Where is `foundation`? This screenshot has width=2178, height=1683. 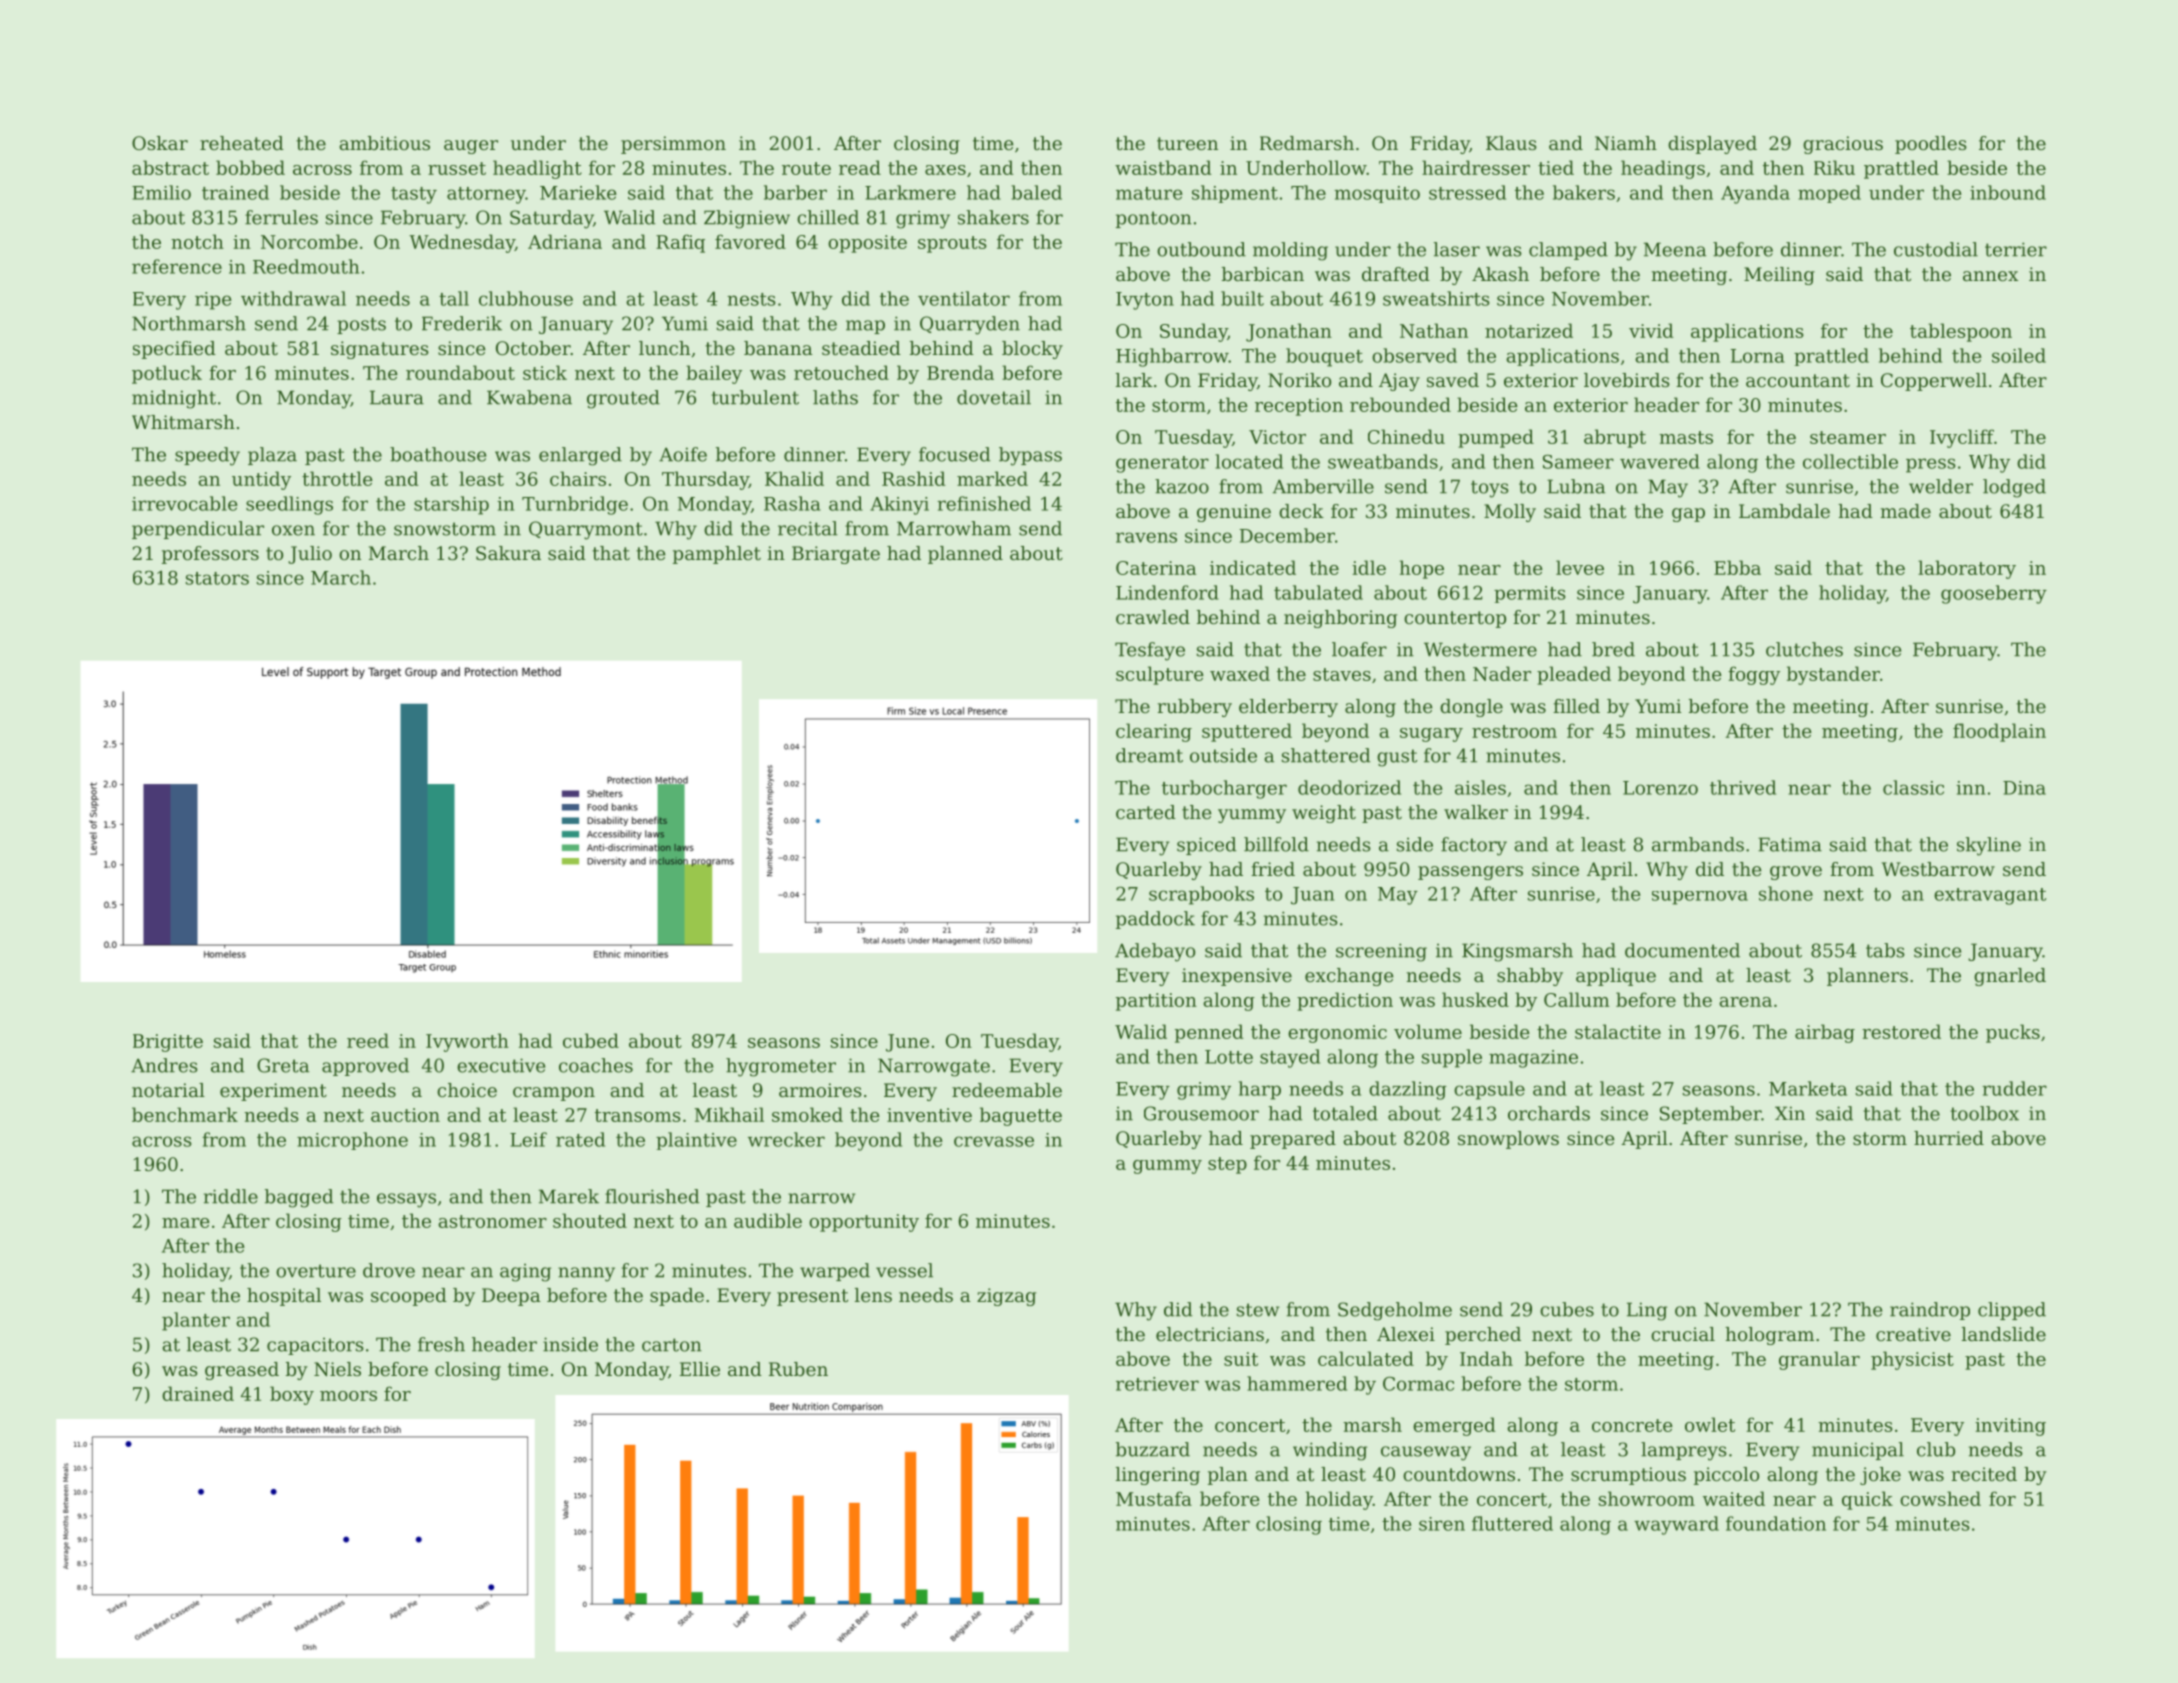
foundation is located at coordinates (1776, 1523).
